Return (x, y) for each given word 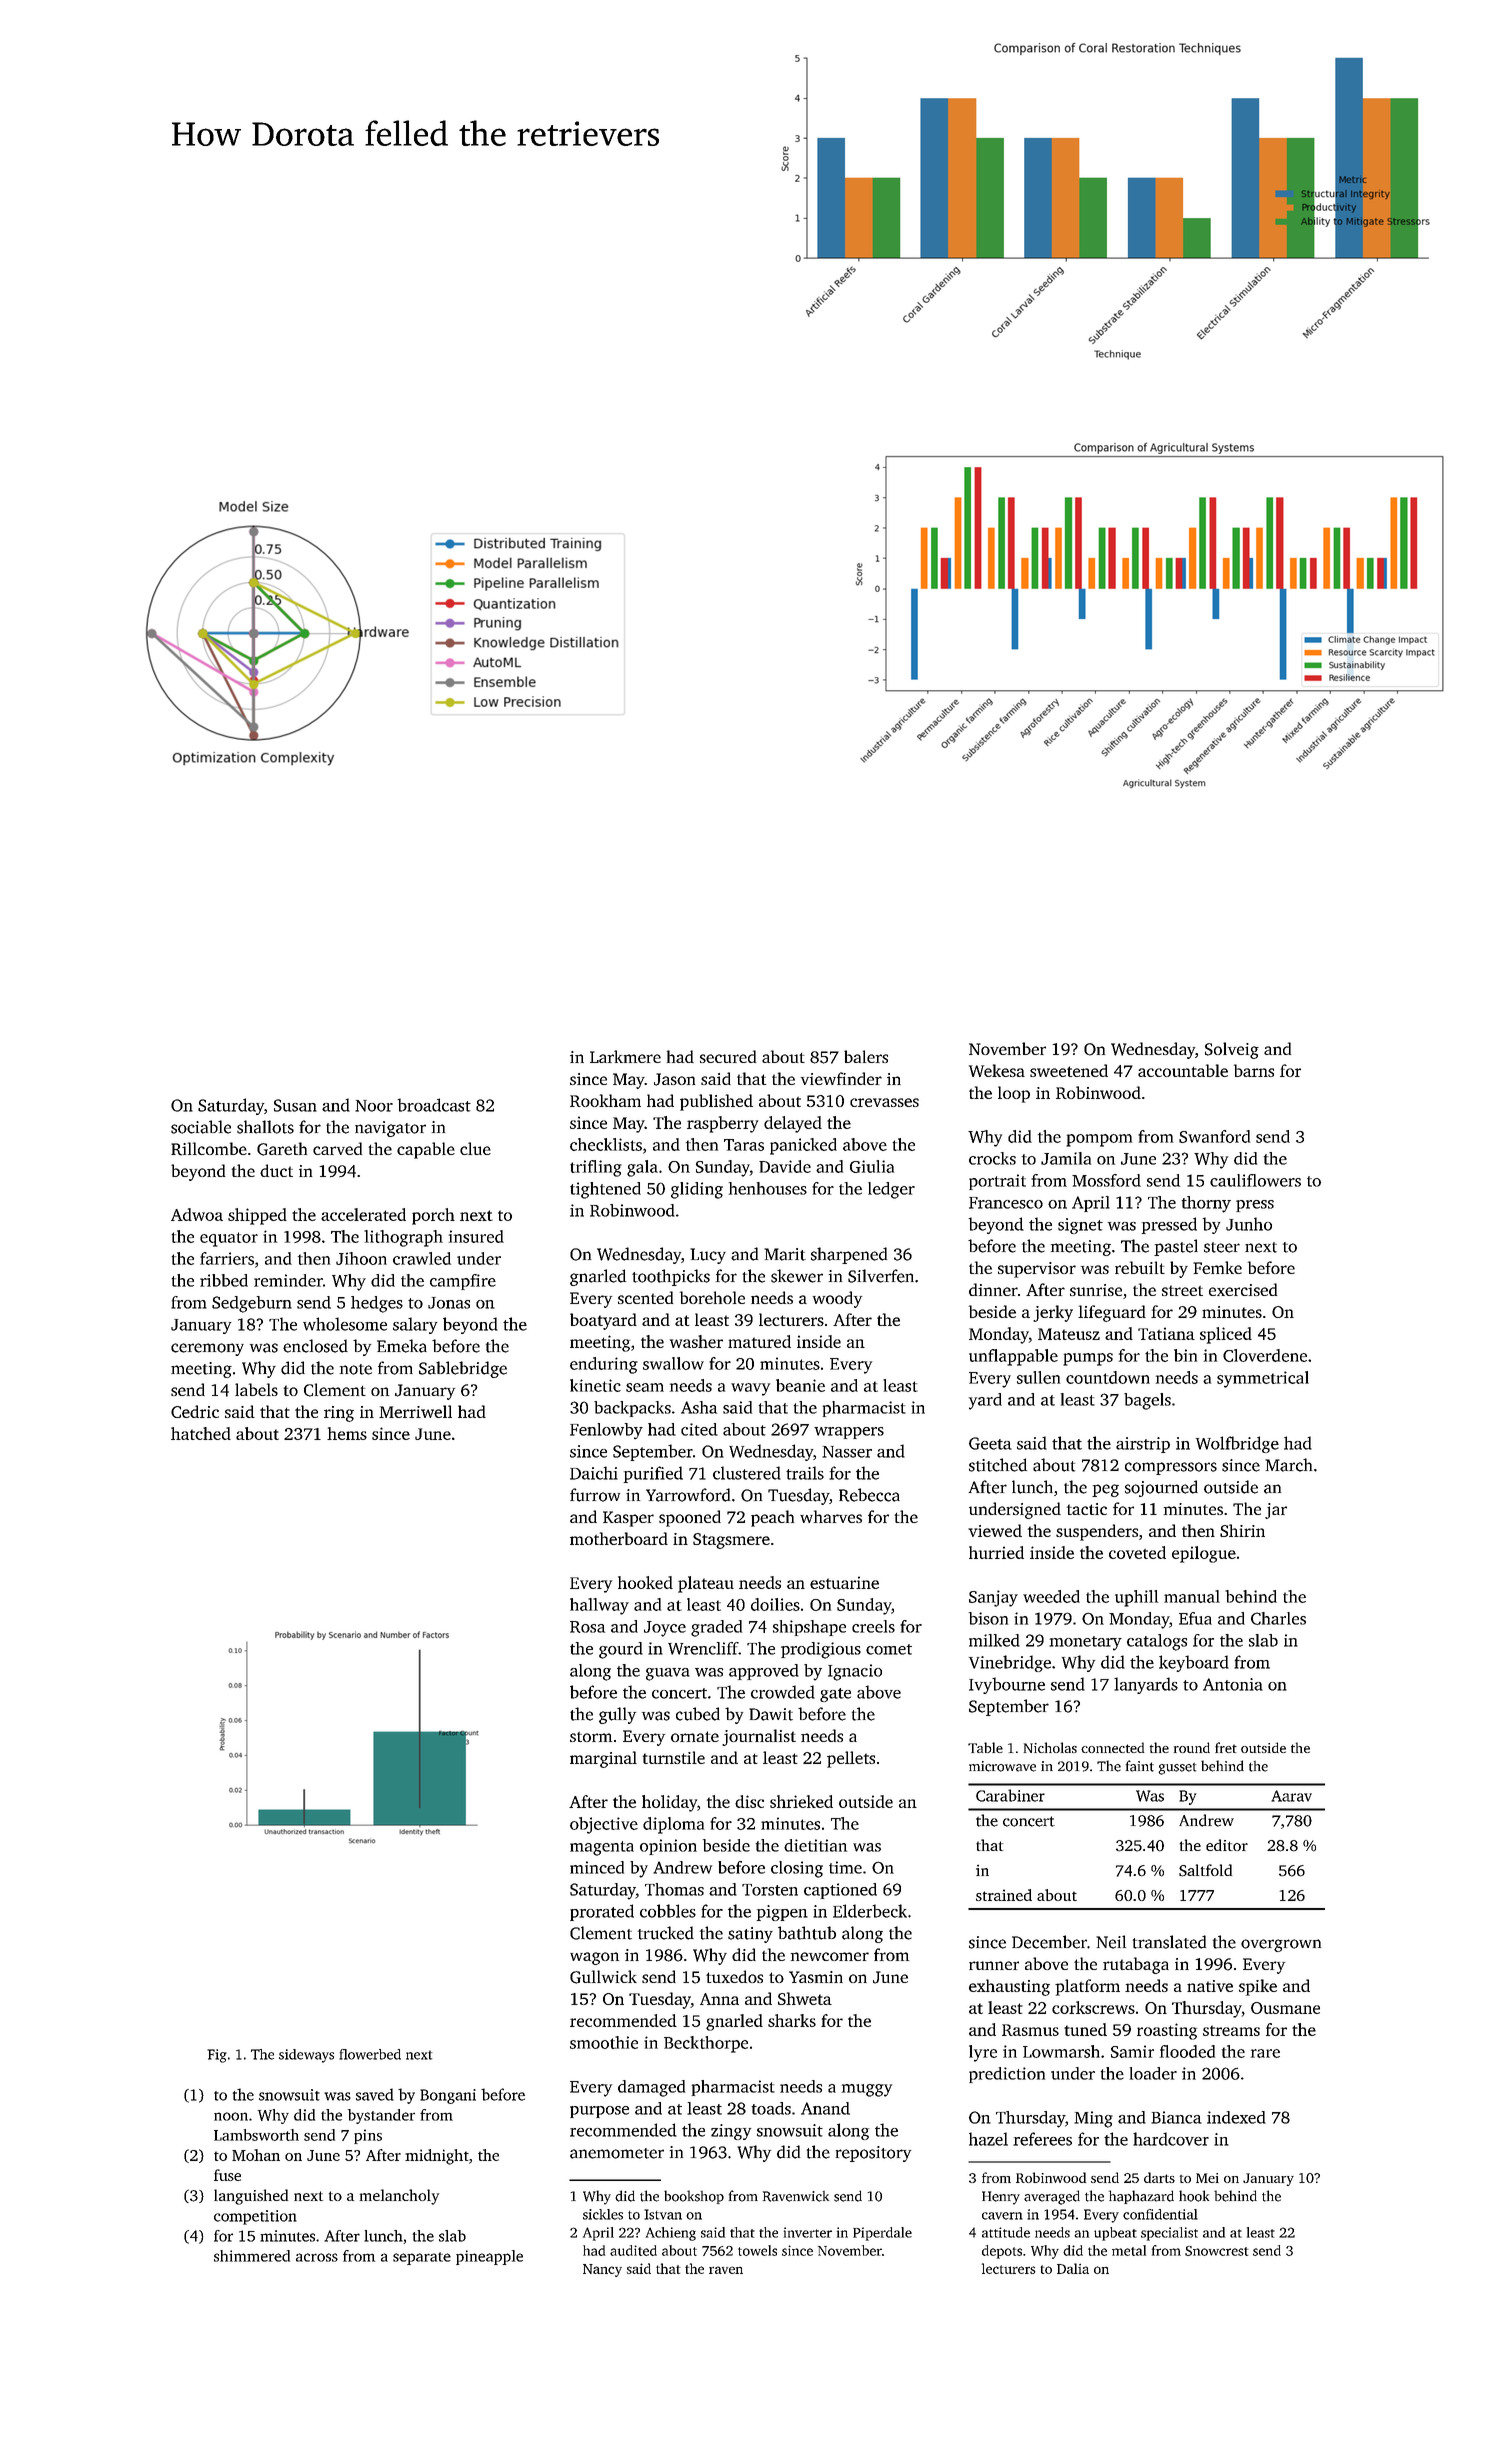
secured (728, 1056)
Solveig (1232, 1050)
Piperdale (882, 2234)
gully (617, 1715)
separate (422, 2258)
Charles (1278, 1618)
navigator (390, 1129)
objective (604, 1825)
